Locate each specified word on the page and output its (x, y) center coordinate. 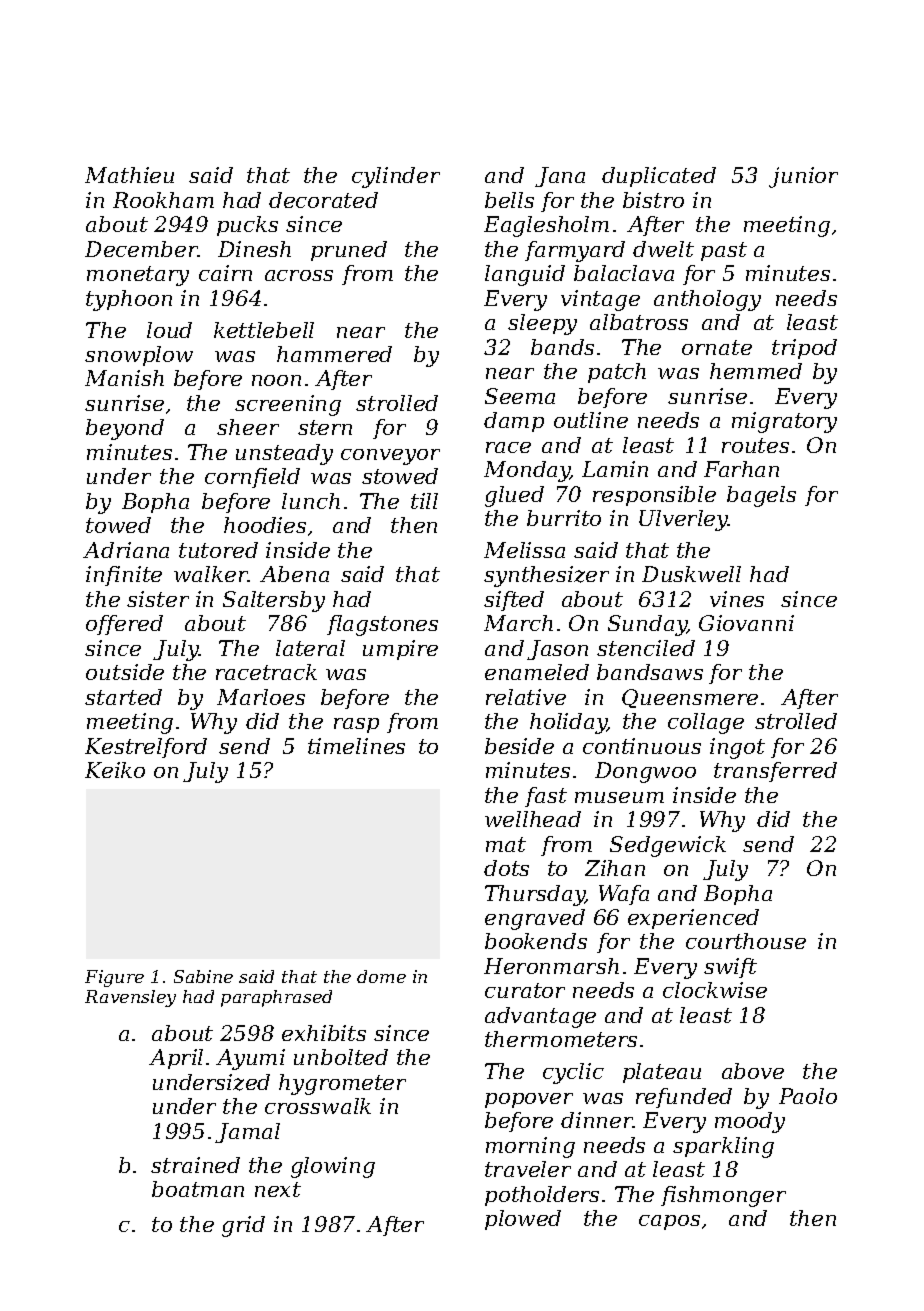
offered (124, 625)
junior (803, 177)
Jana (560, 177)
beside (519, 746)
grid (243, 1226)
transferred (775, 772)
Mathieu (129, 175)
